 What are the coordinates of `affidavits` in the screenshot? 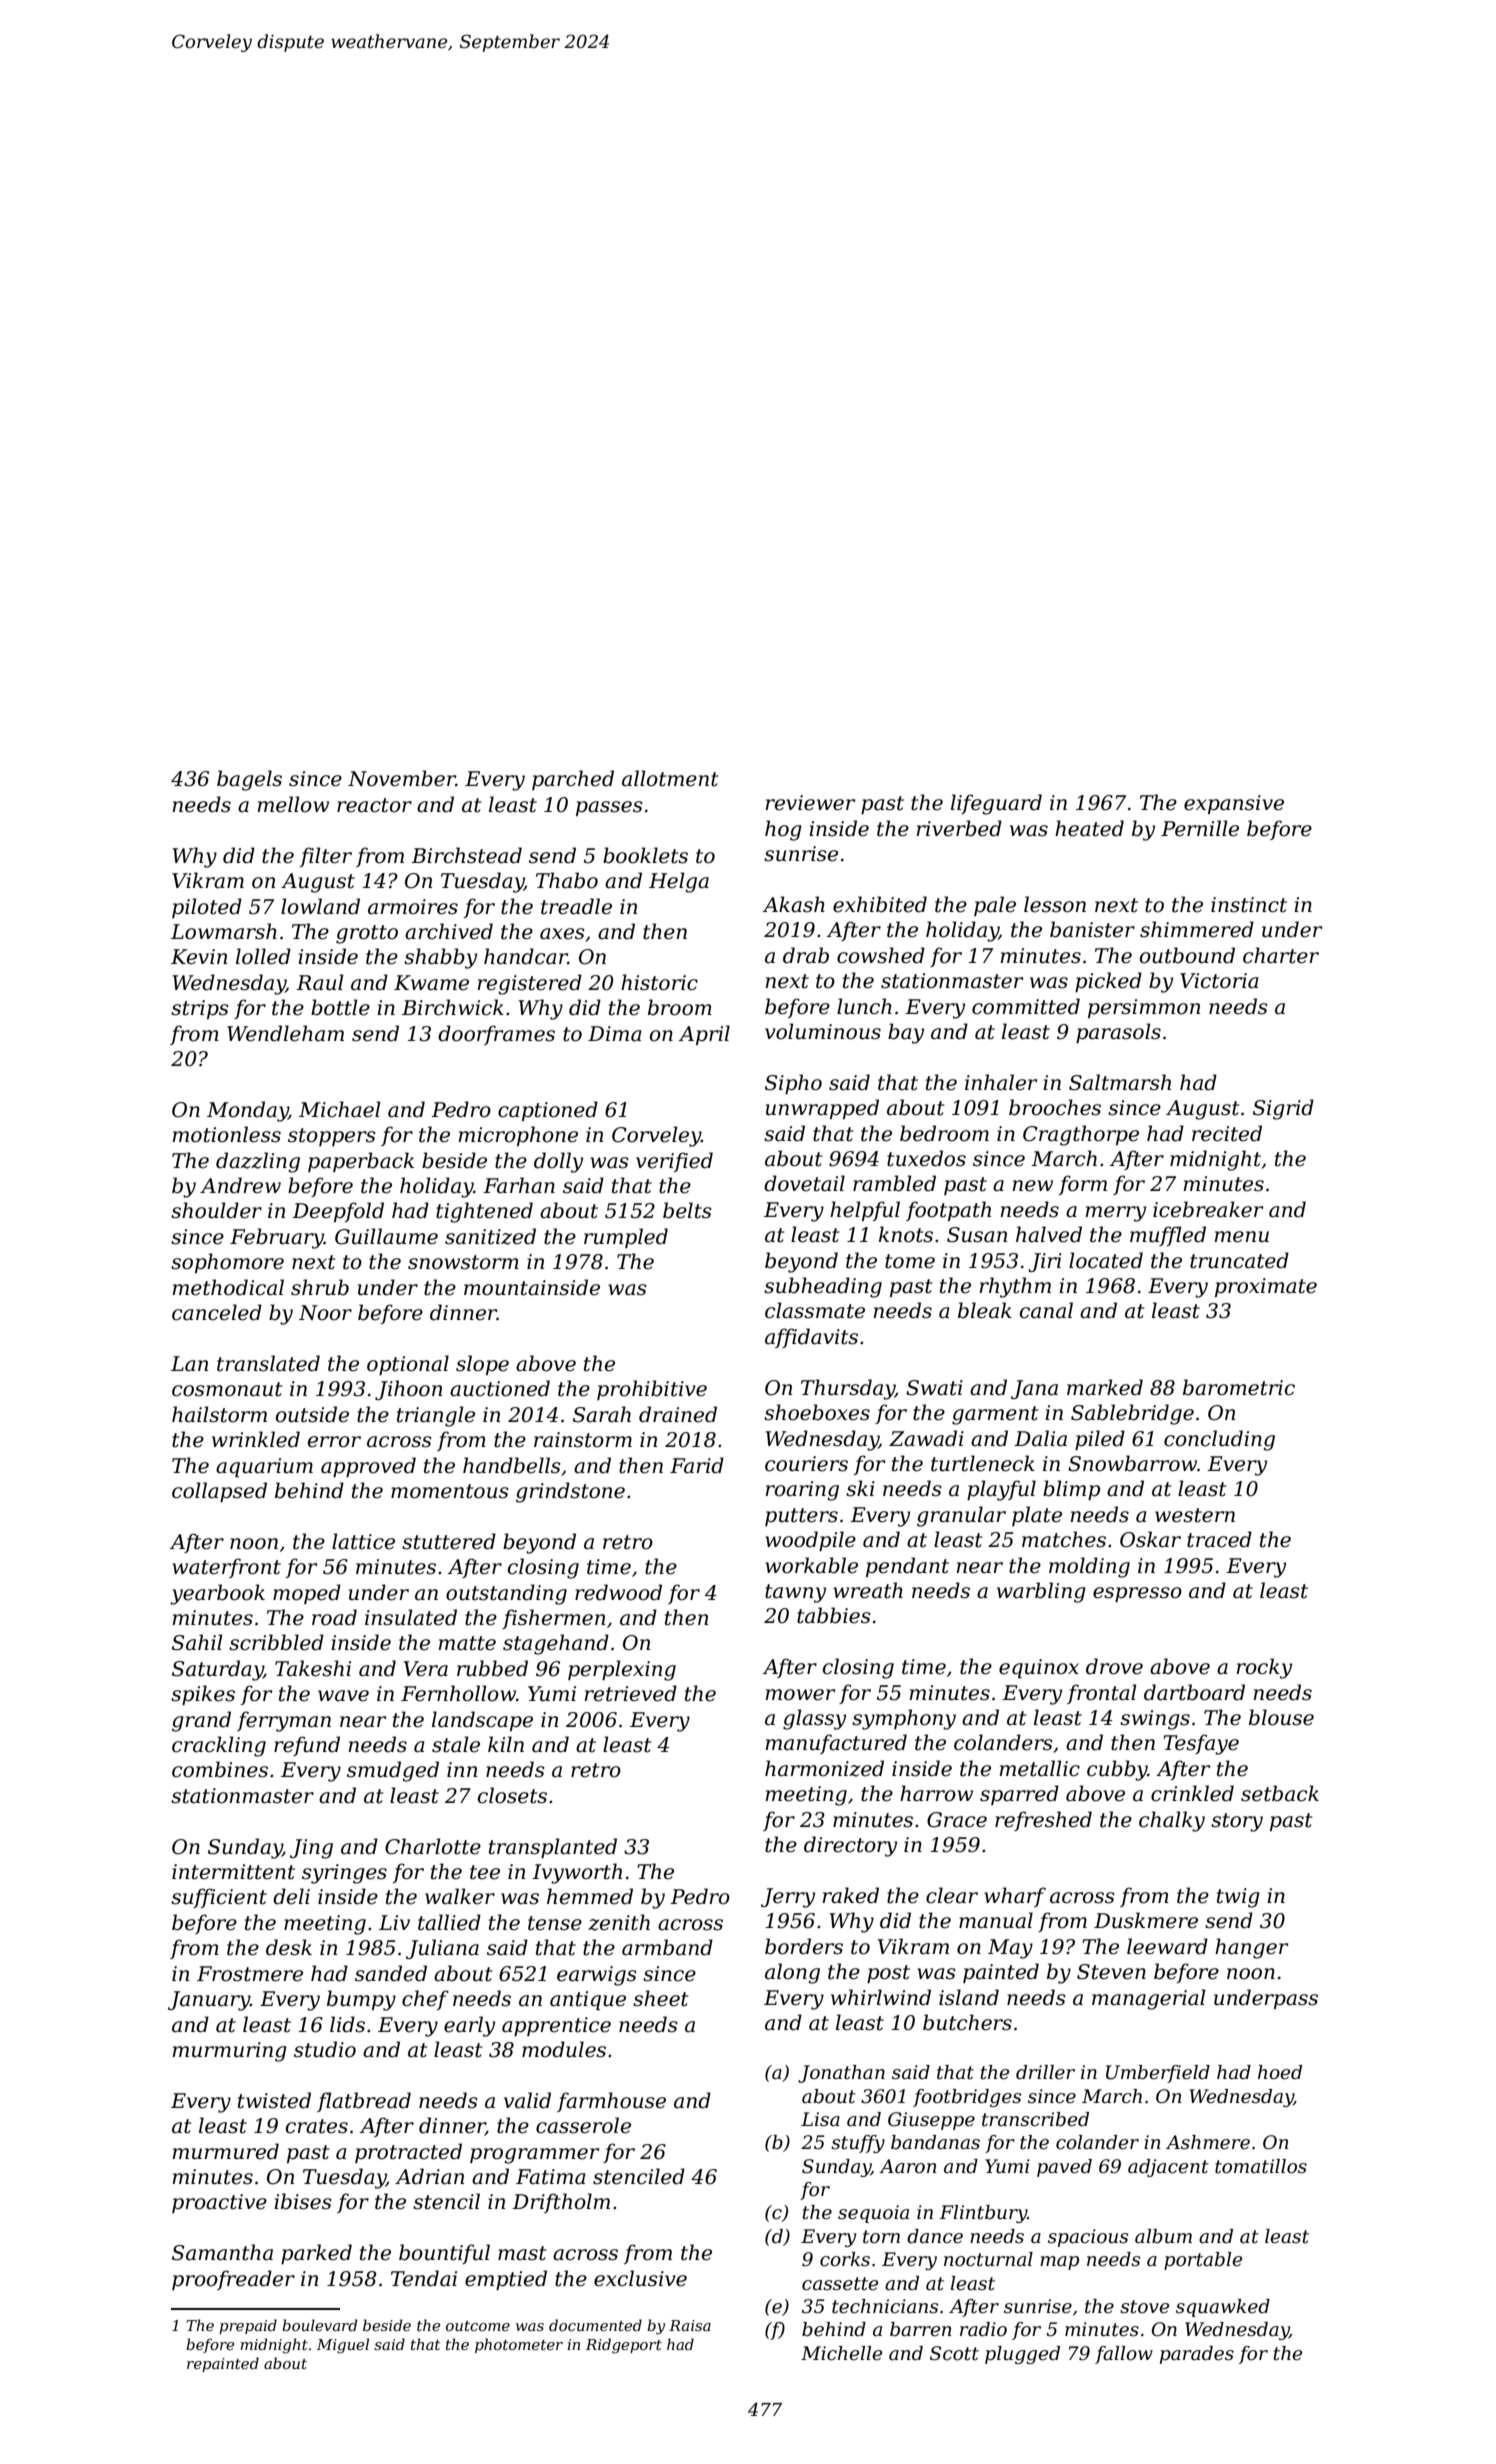 It's located at (811, 1338).
